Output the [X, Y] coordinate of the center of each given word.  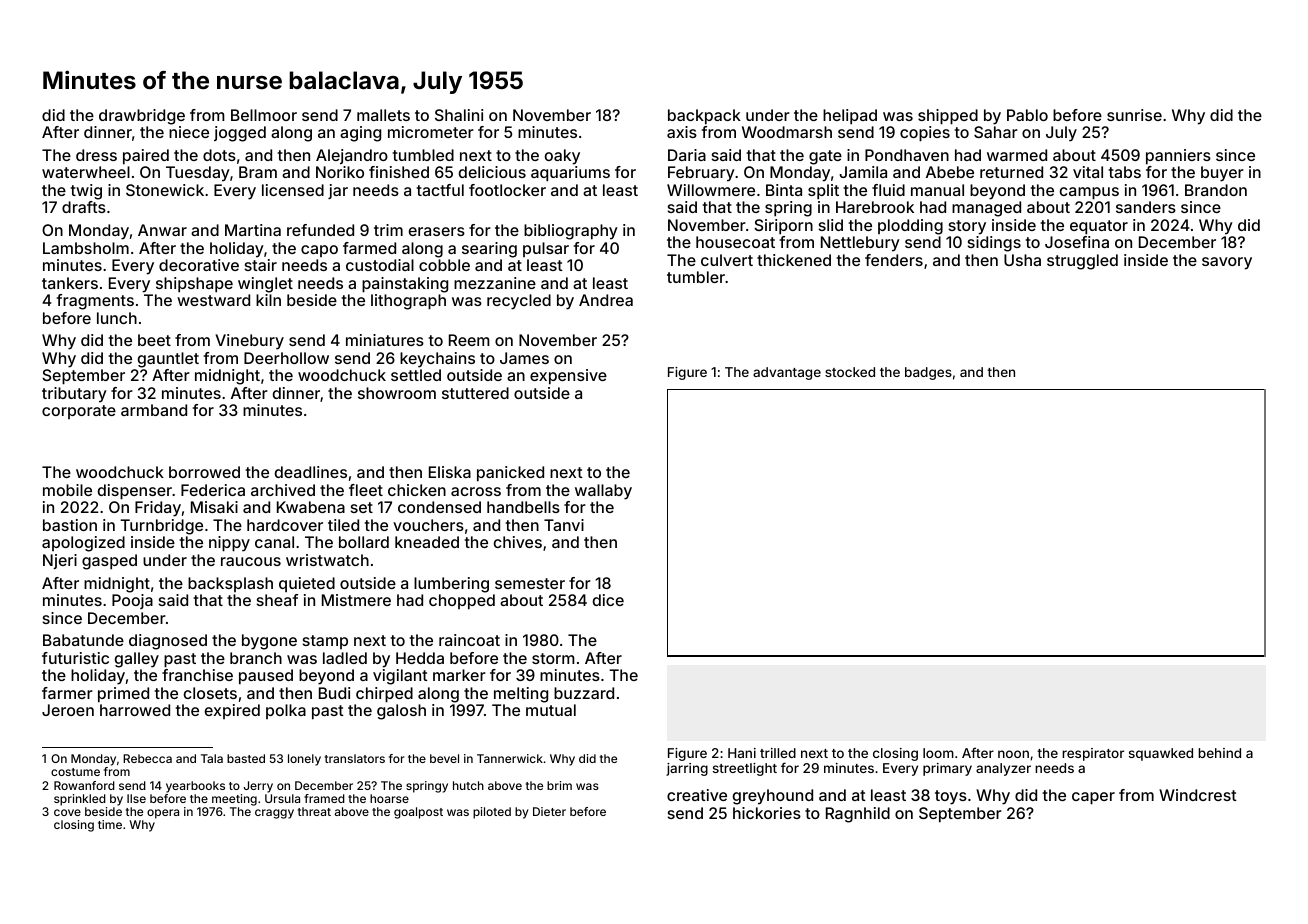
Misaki [214, 507]
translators [355, 758]
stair [261, 265]
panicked [510, 474]
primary [947, 769]
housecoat [735, 242]
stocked [850, 372]
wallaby [603, 492]
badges [928, 373]
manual [937, 190]
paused [266, 677]
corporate [79, 412]
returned [1011, 172]
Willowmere [711, 190]
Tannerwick [510, 758]
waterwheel [86, 172]
